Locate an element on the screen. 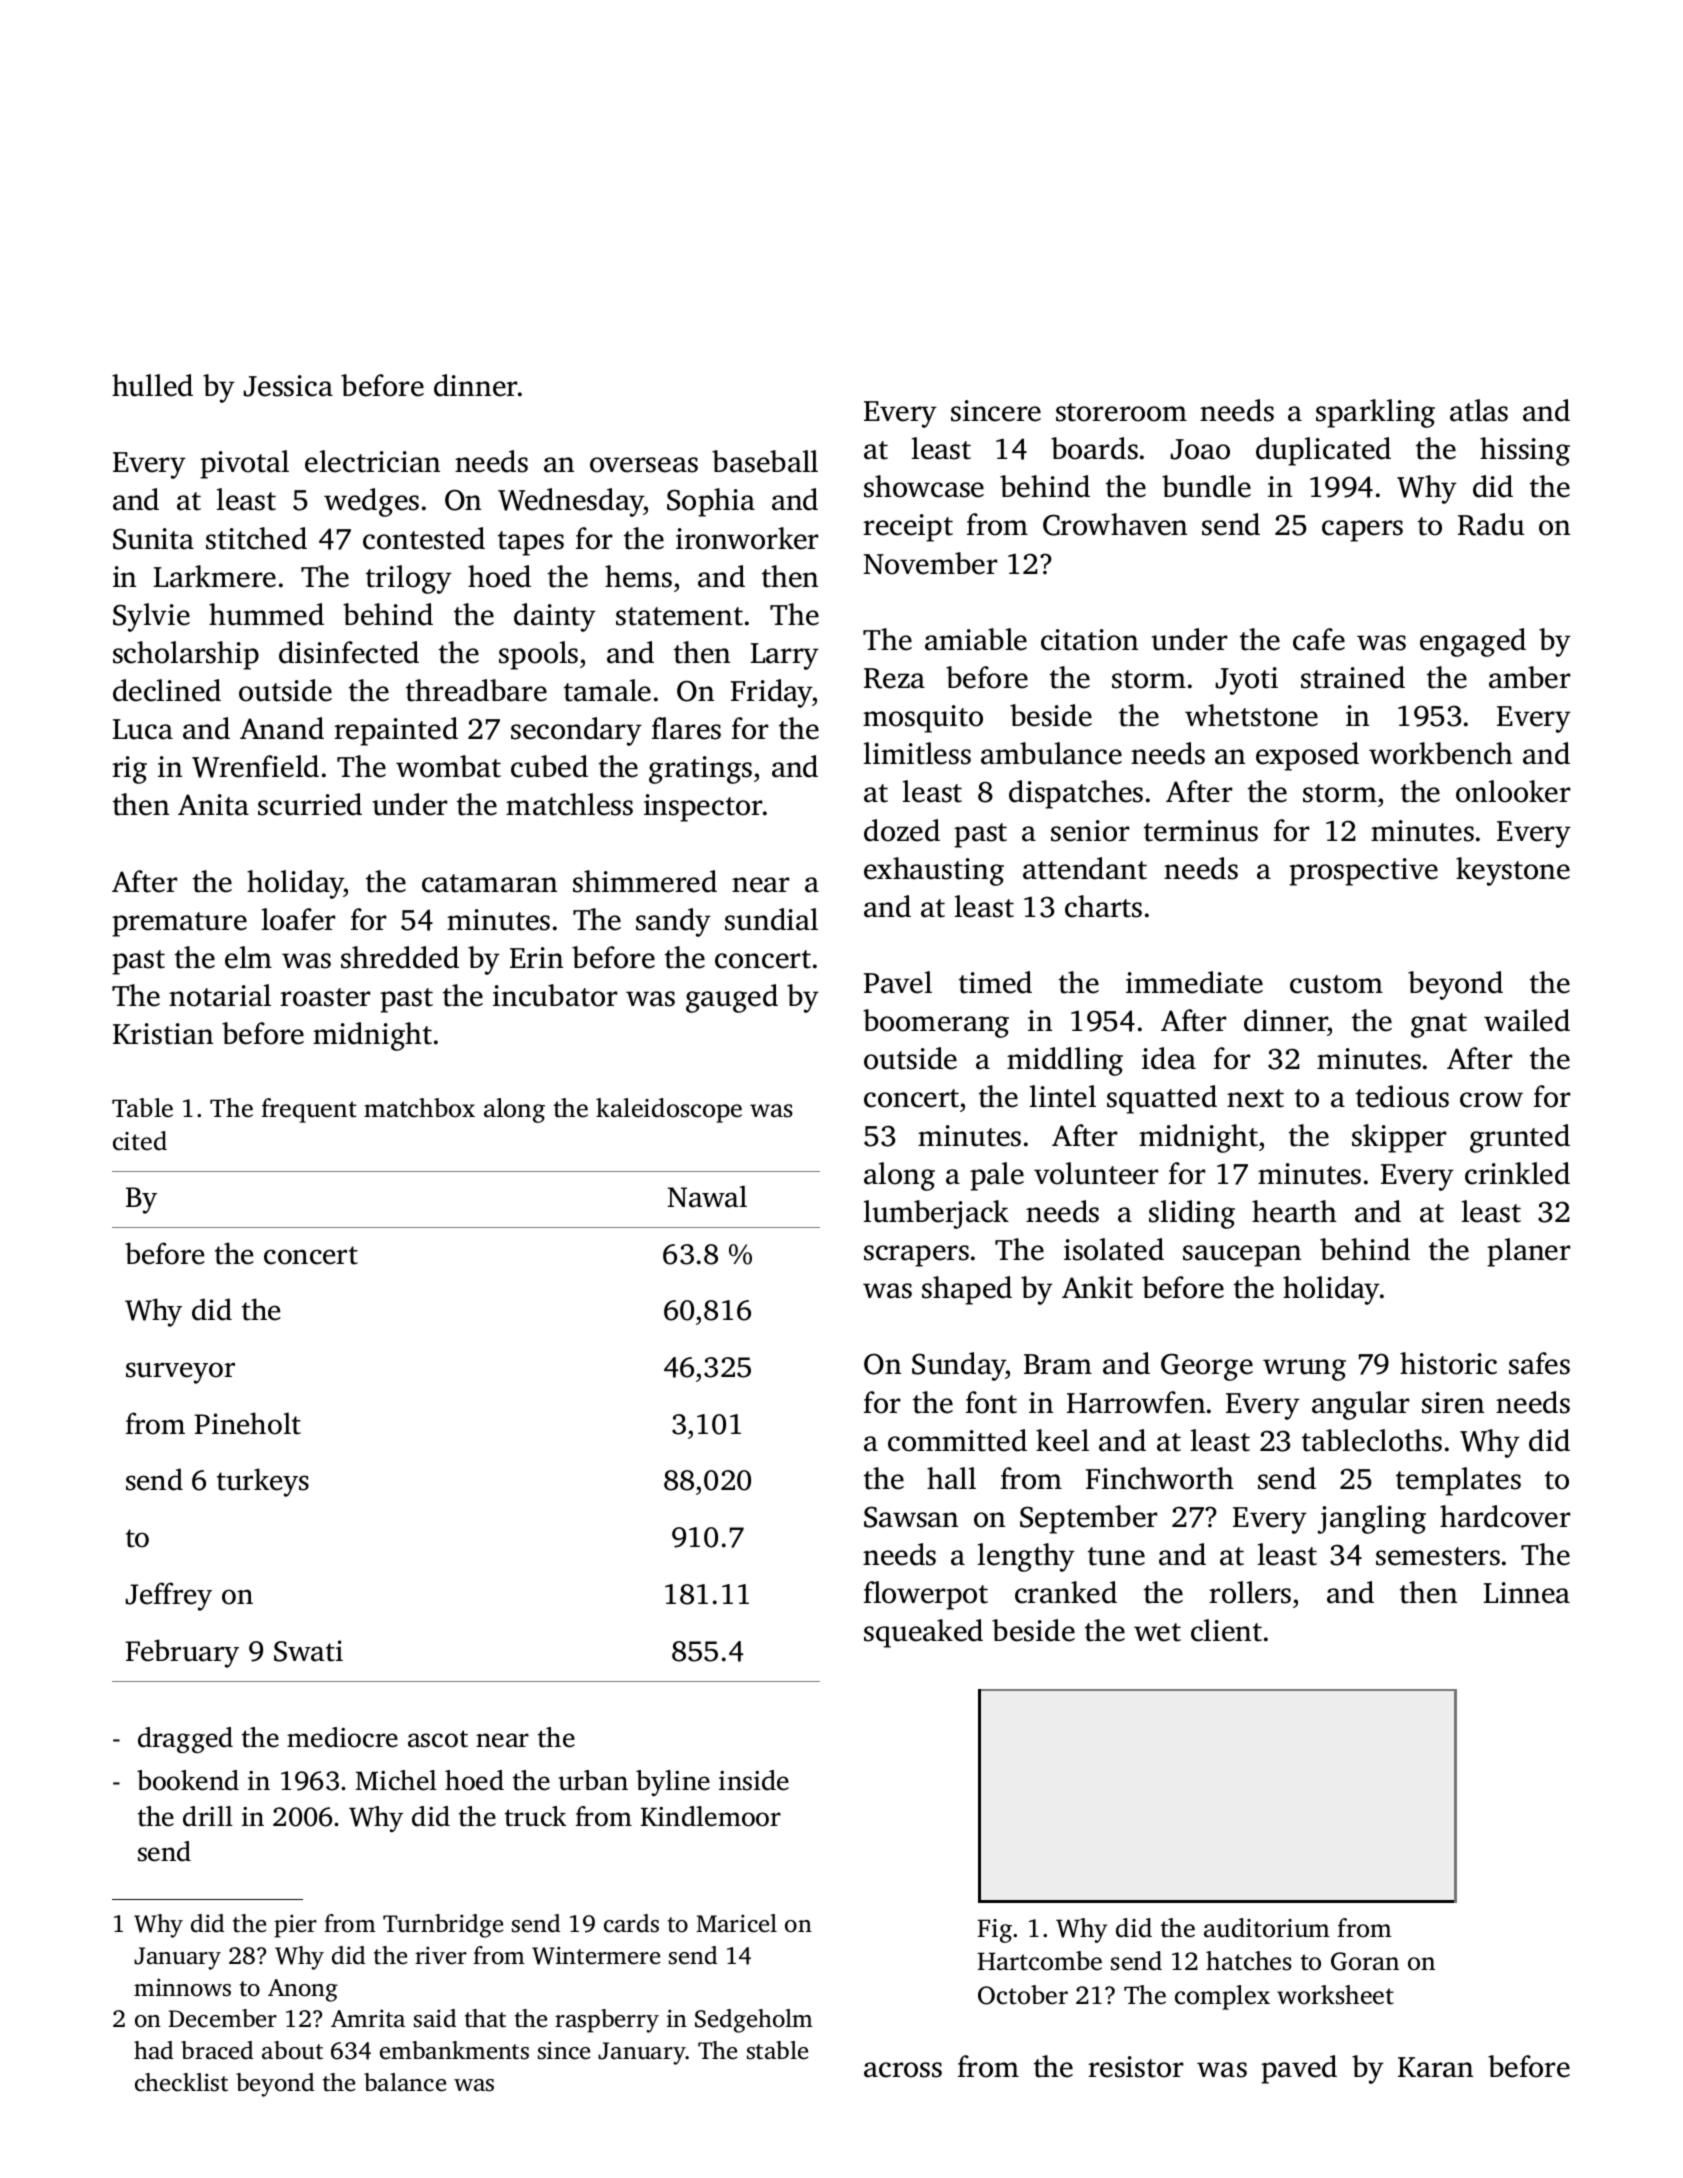 This screenshot has height=2178, width=1683. across is located at coordinates (903, 2070).
